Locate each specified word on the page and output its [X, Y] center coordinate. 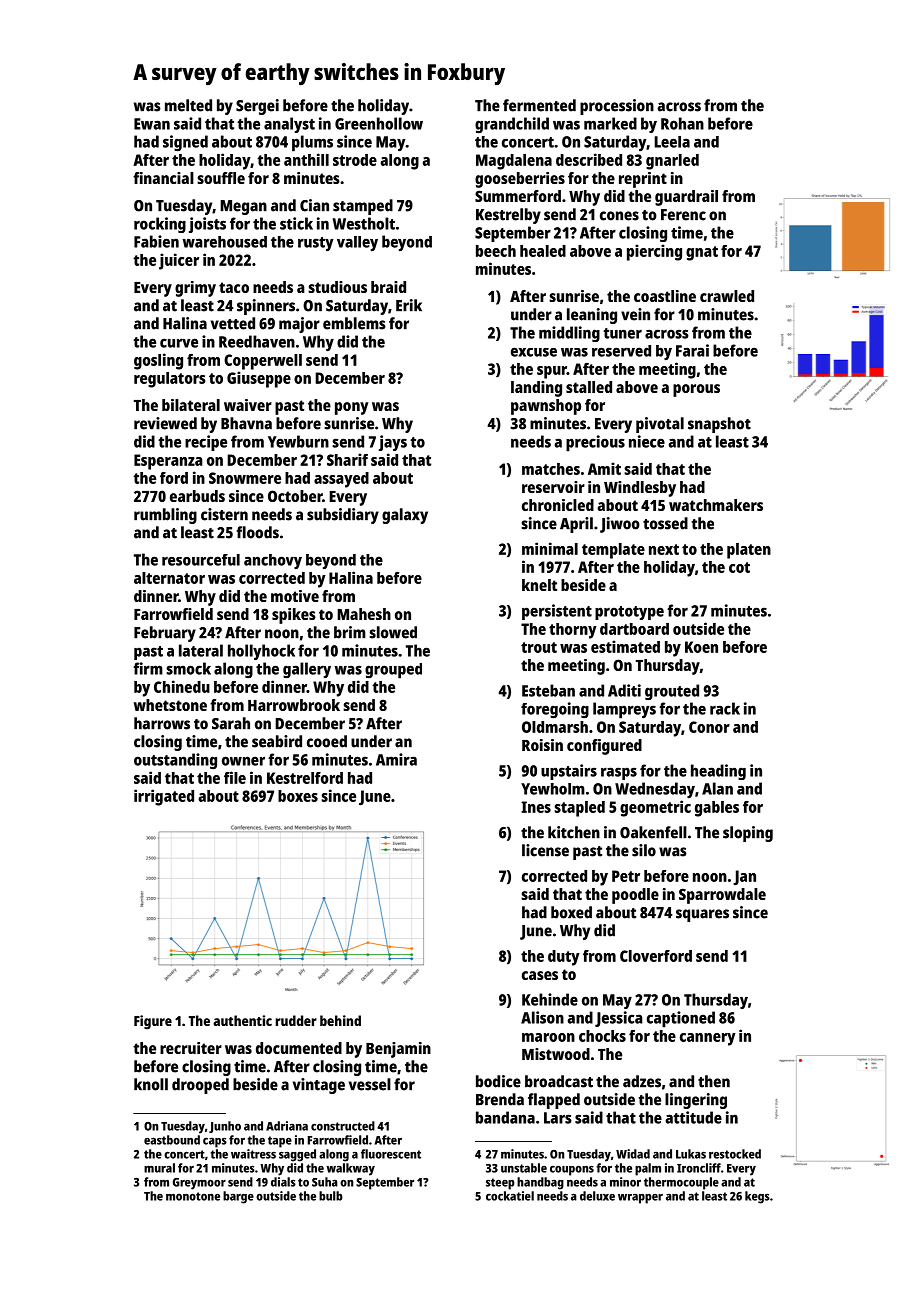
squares [702, 915]
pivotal [660, 425]
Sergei [257, 107]
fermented [539, 105]
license [545, 850]
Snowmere [245, 478]
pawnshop [546, 407]
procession [617, 107]
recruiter [191, 1048]
